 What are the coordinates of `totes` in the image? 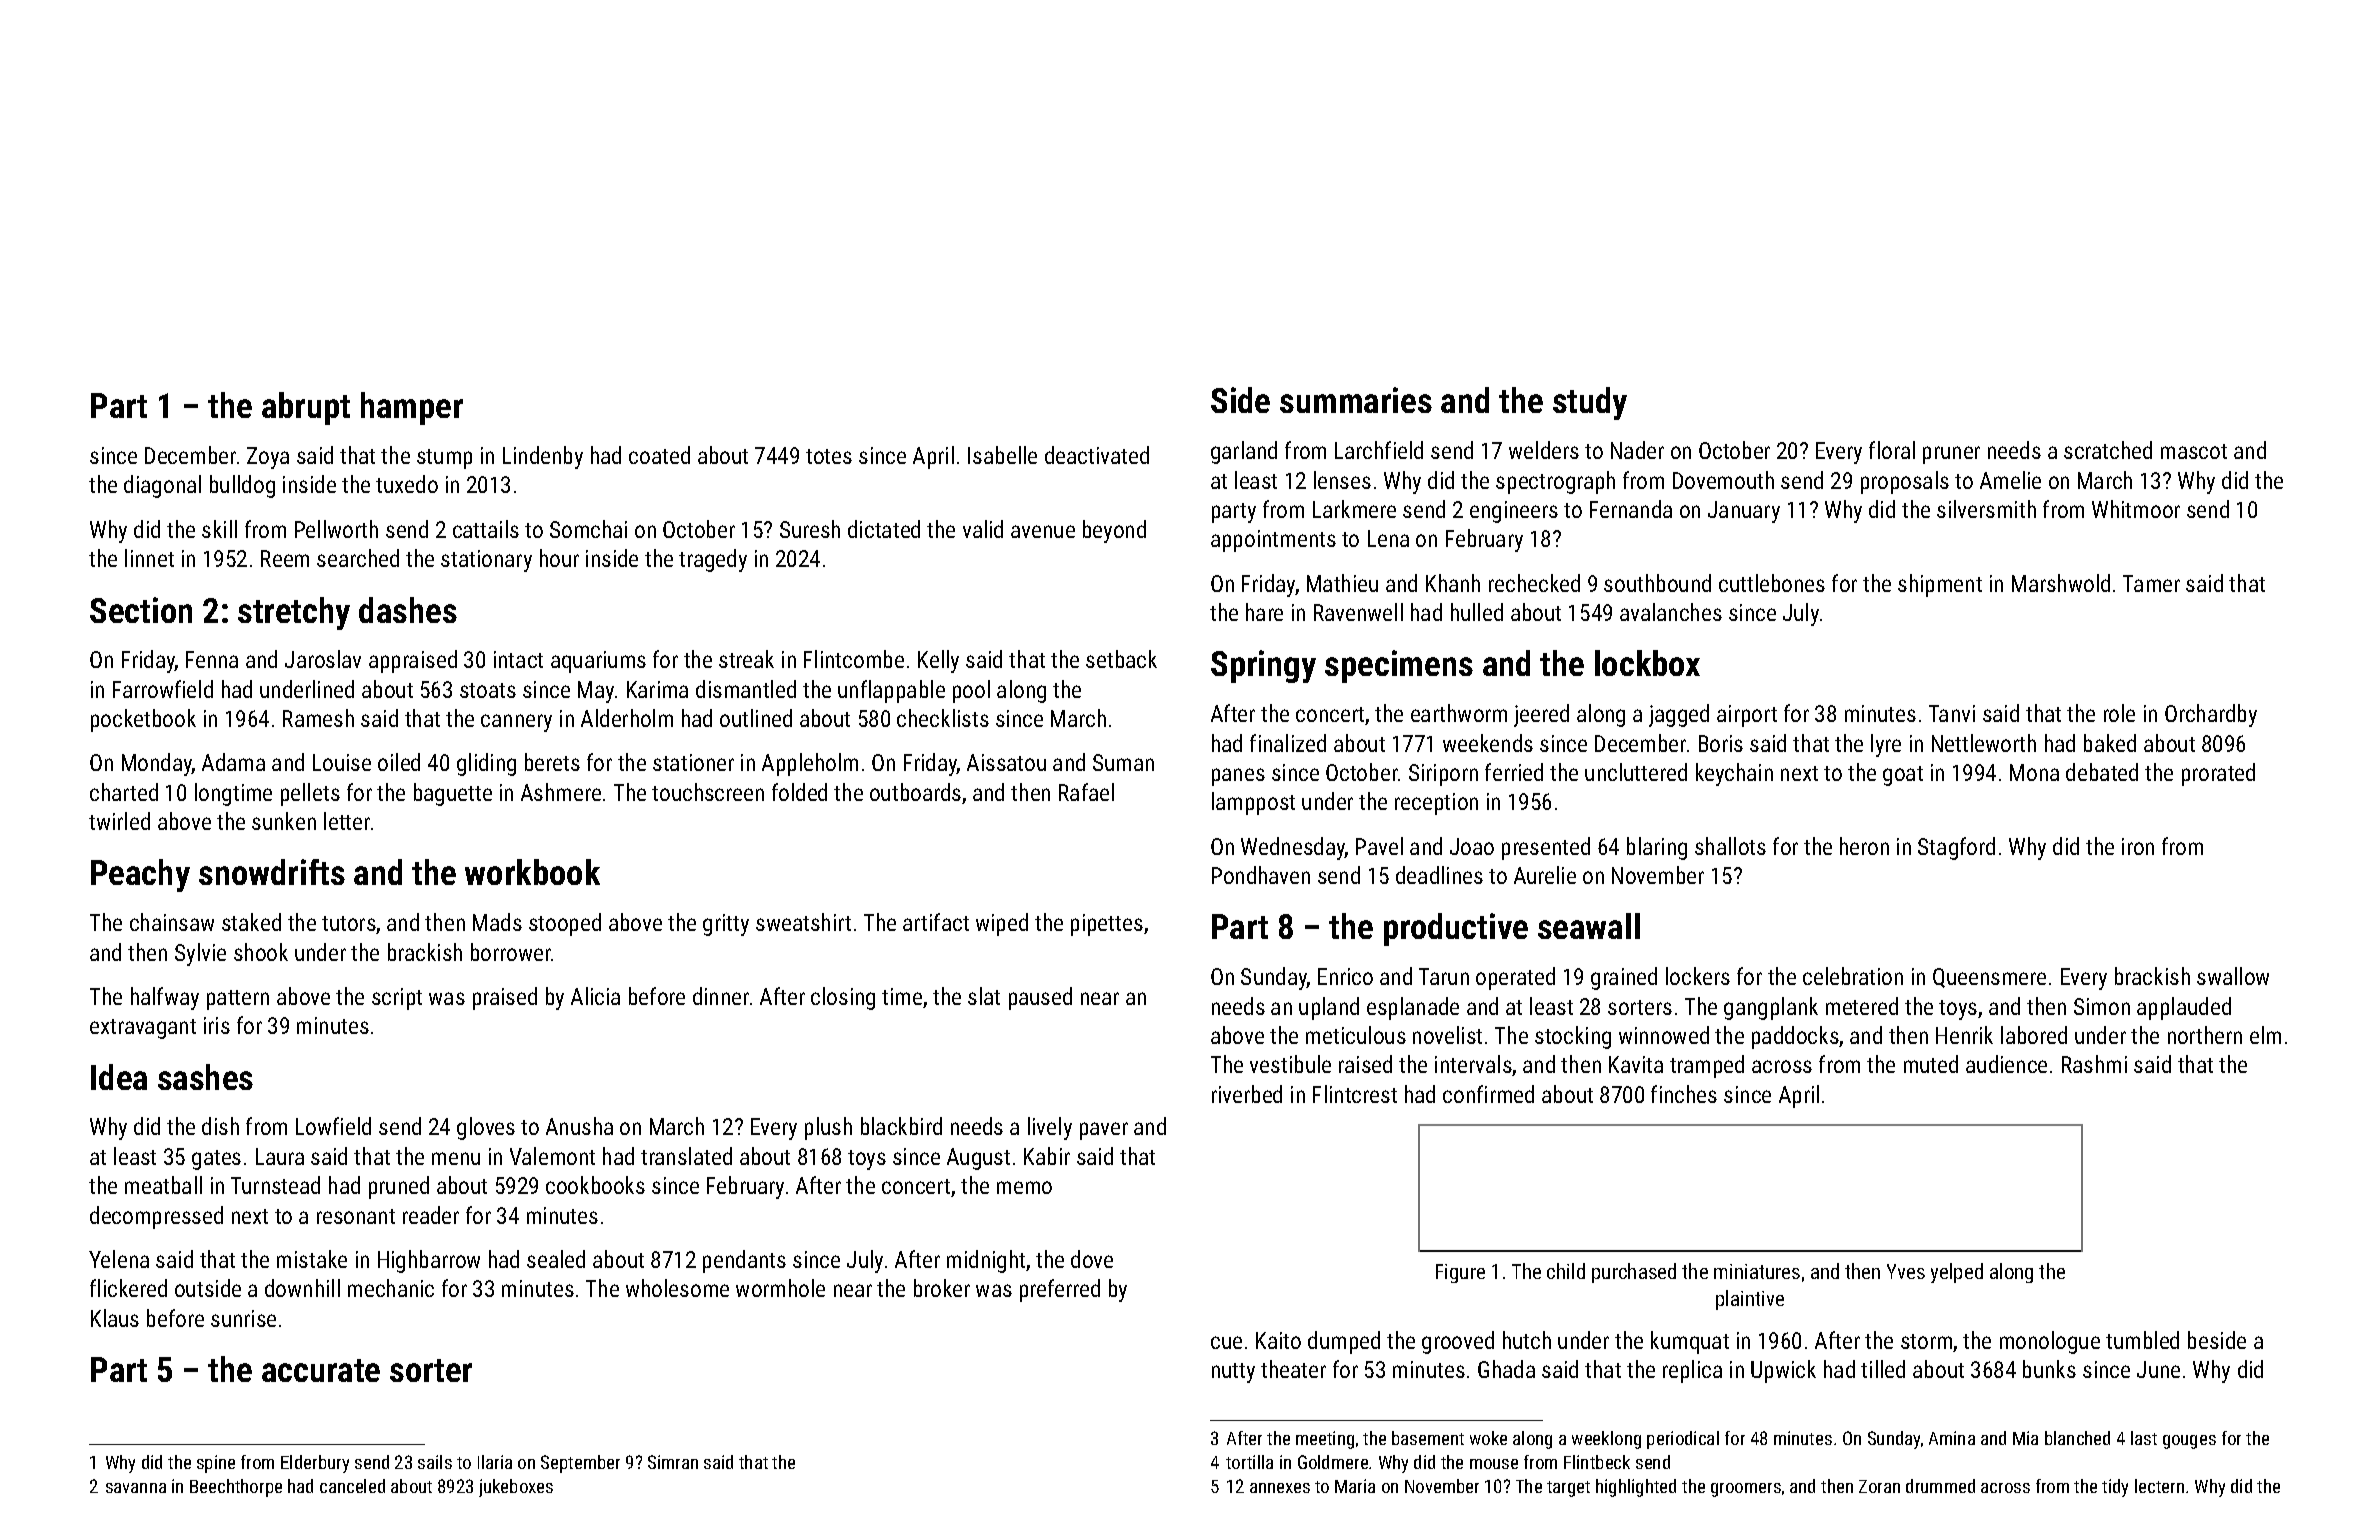 It's located at (829, 456).
